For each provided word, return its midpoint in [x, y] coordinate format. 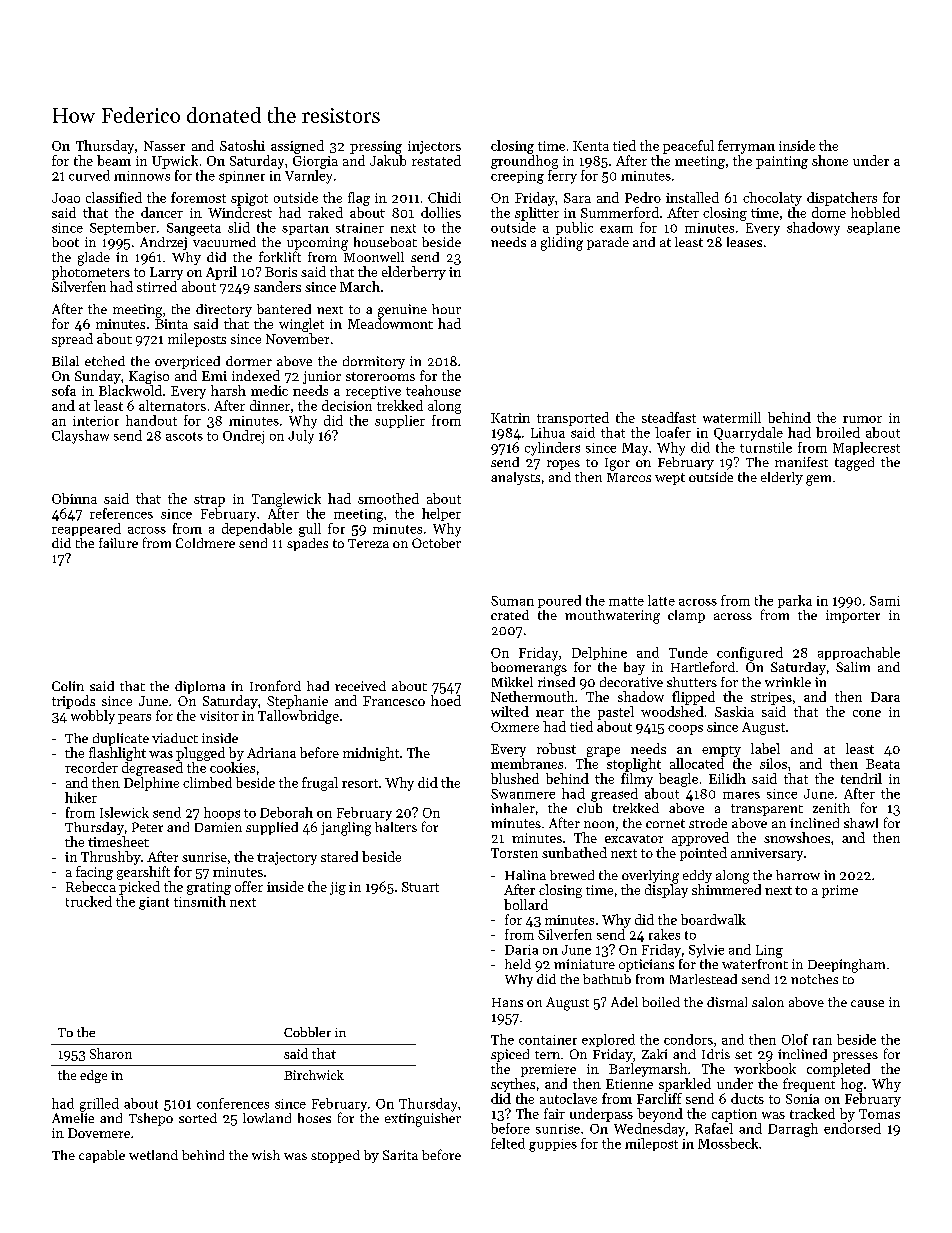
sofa [64, 390]
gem [818, 480]
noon [599, 824]
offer [249, 886]
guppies [553, 1145]
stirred [157, 286]
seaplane [873, 228]
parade [608, 243]
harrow [798, 875]
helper [441, 514]
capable [102, 1156]
